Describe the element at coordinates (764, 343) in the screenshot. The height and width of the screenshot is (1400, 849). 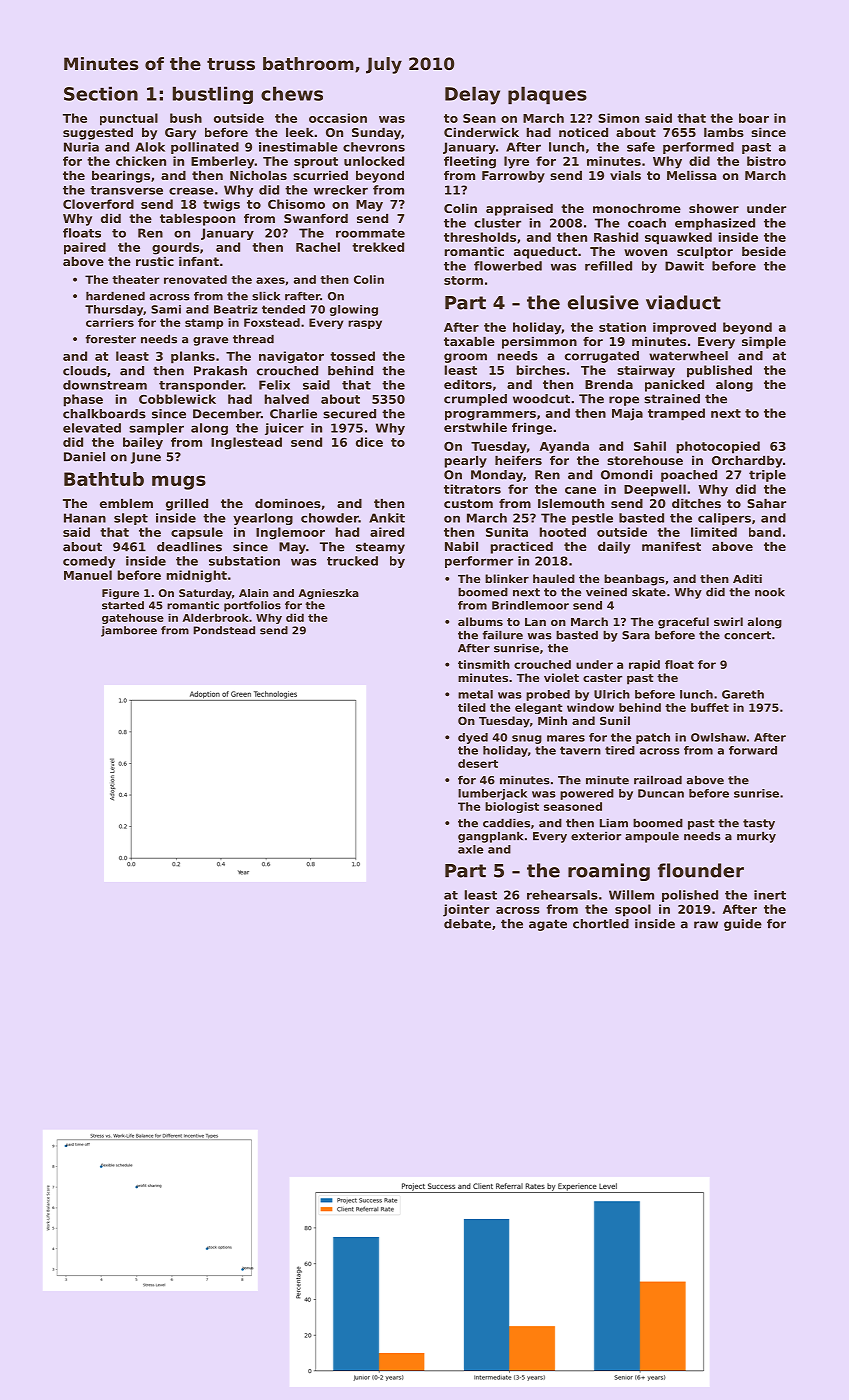
I see `simple` at that location.
